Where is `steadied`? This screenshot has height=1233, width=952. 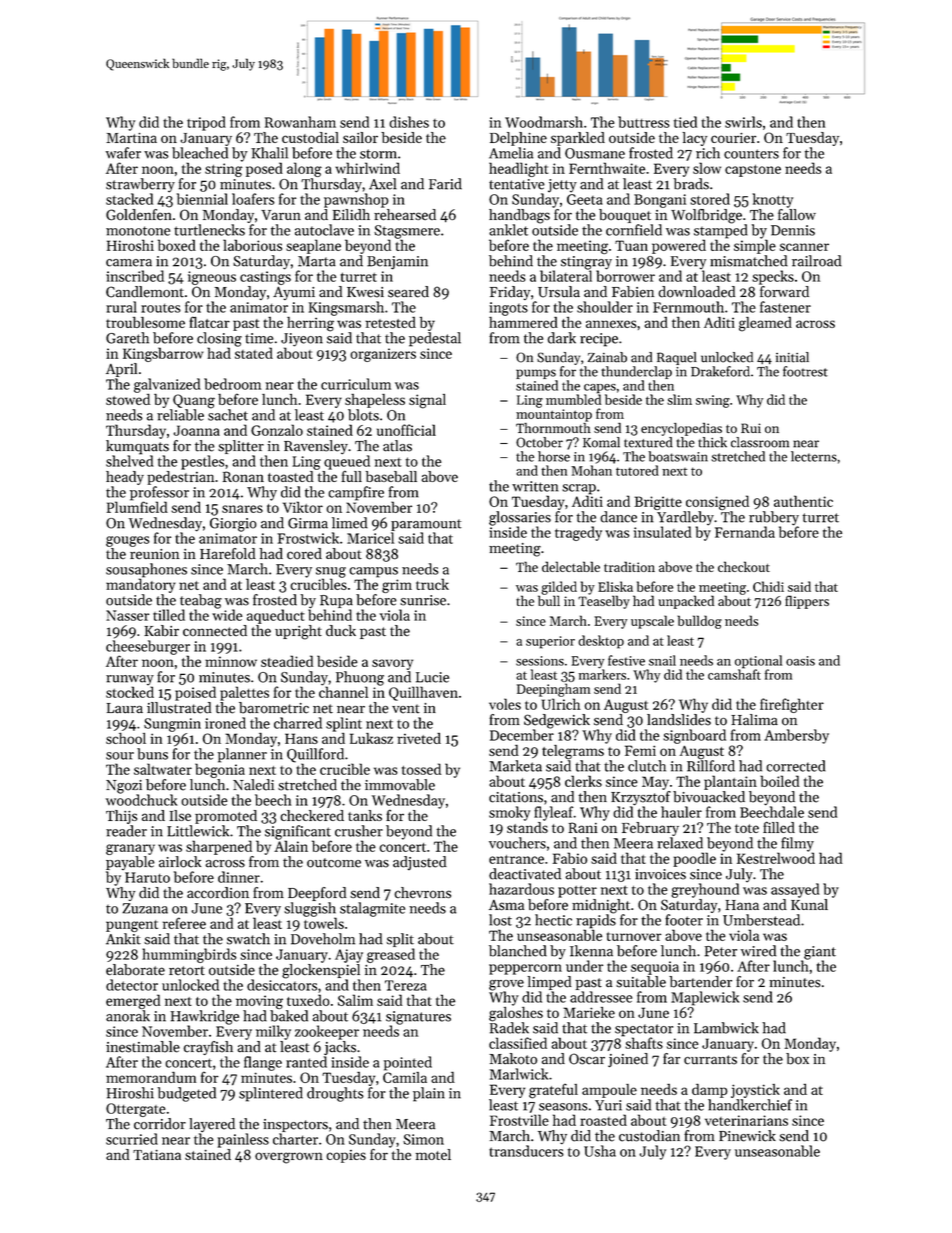
steadied is located at coordinates (287, 661).
